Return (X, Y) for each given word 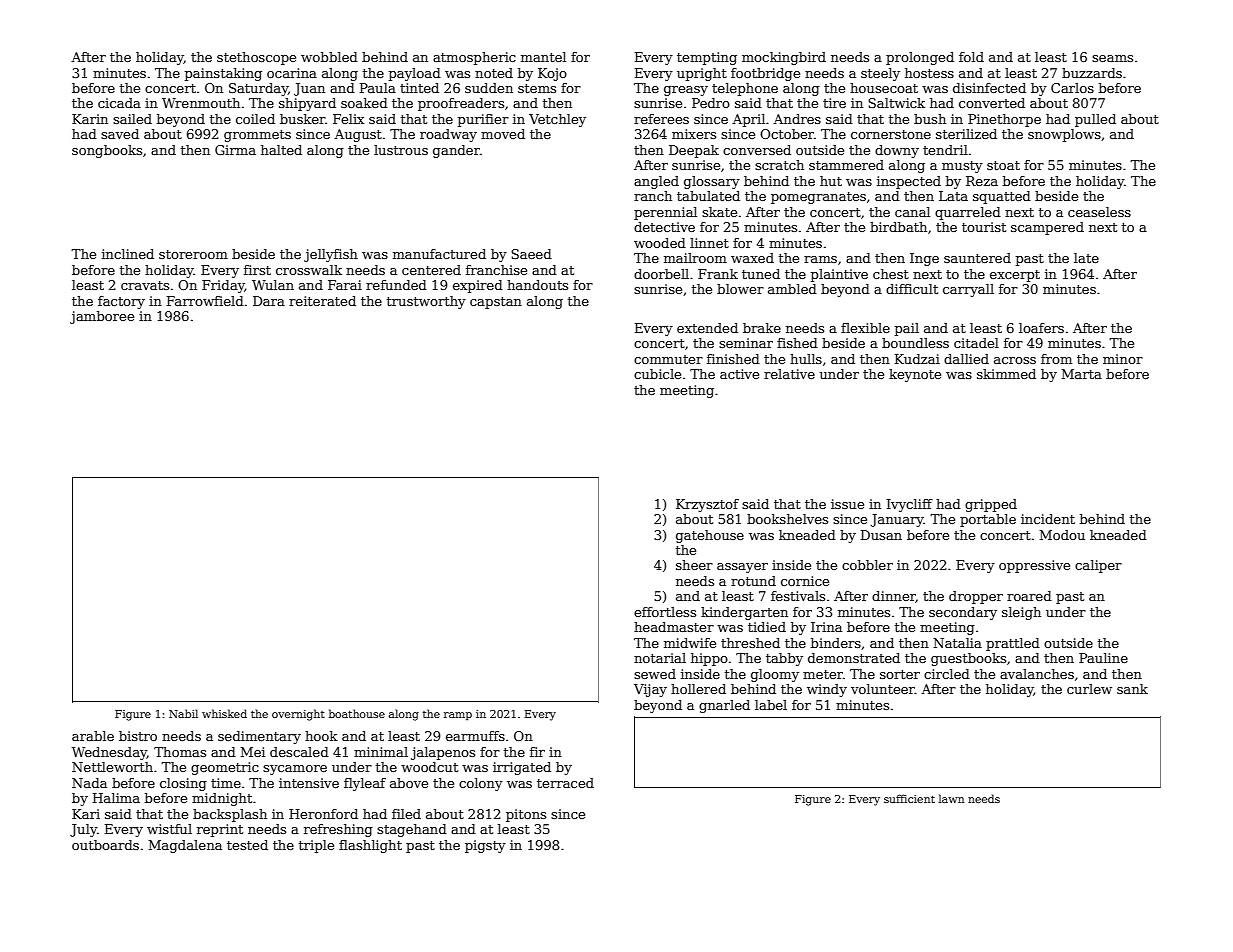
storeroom (193, 254)
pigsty (485, 846)
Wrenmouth (201, 103)
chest (891, 274)
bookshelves (787, 519)
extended (707, 328)
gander (456, 151)
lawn (951, 798)
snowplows (1064, 135)
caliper (1098, 566)
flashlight (370, 846)
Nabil (183, 713)
